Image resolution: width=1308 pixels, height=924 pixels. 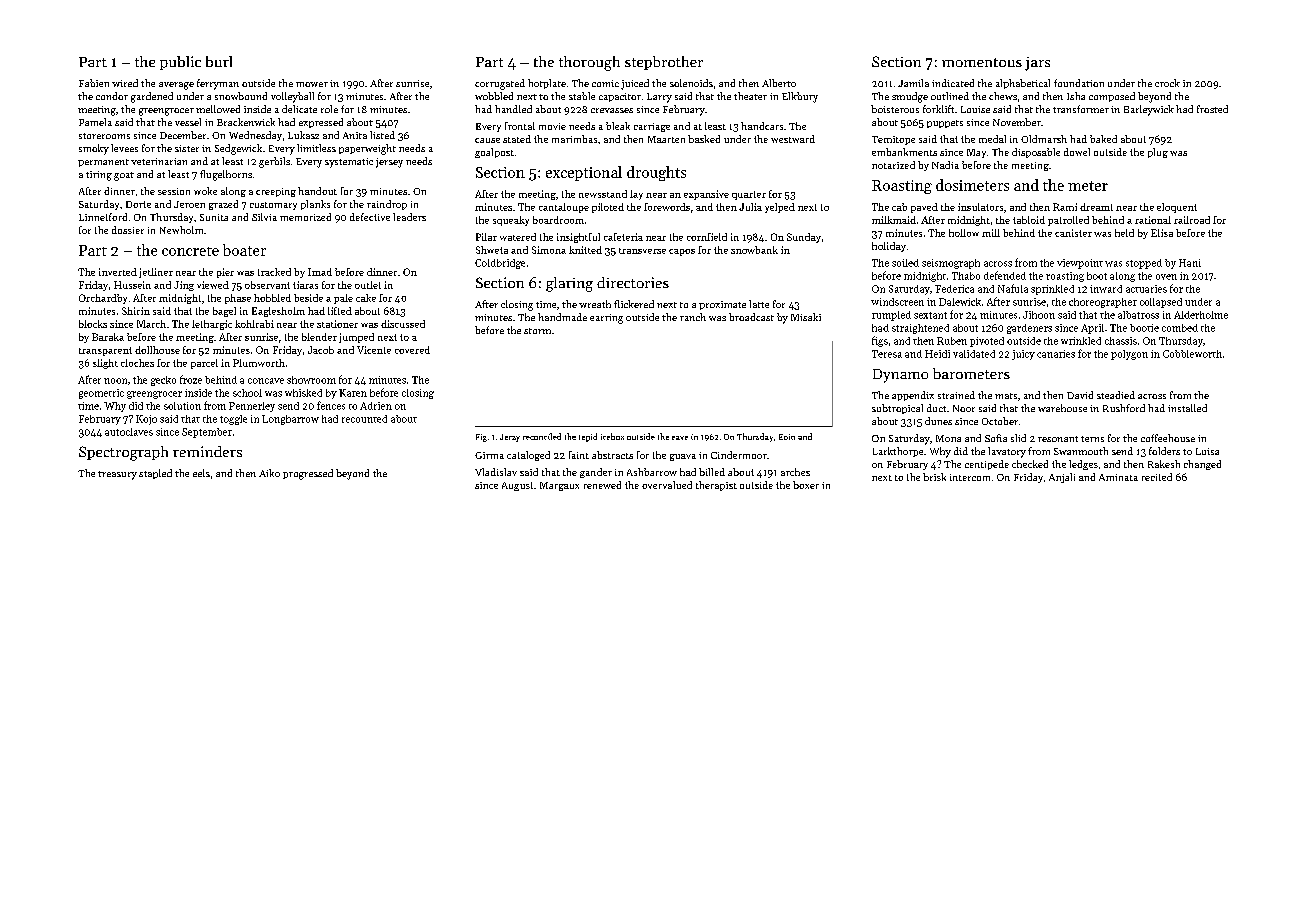 What do you see at coordinates (578, 238) in the screenshot?
I see `insightful` at bounding box center [578, 238].
